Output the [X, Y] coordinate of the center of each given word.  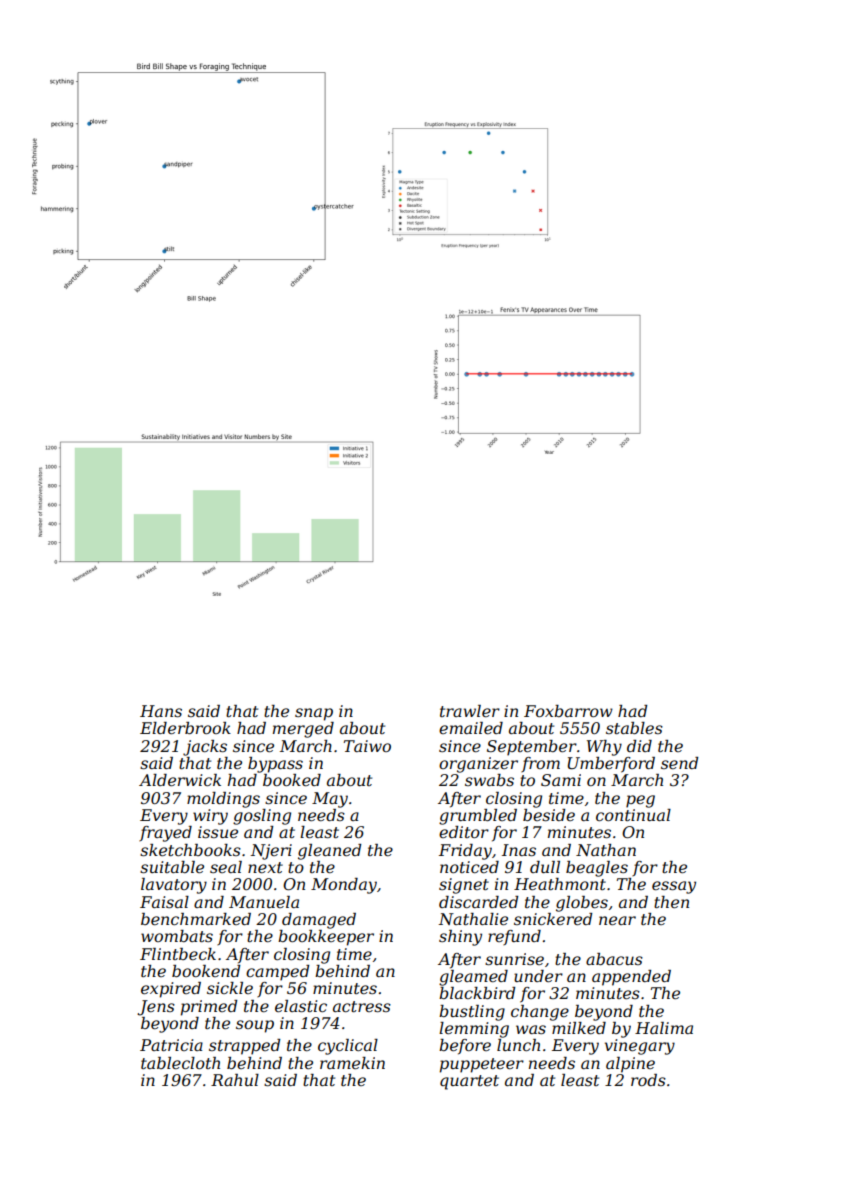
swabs [489, 780]
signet [464, 886]
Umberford [611, 765]
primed [209, 1008]
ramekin [352, 1063]
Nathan [606, 850]
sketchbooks [190, 850]
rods [648, 1080]
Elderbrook [185, 728]
